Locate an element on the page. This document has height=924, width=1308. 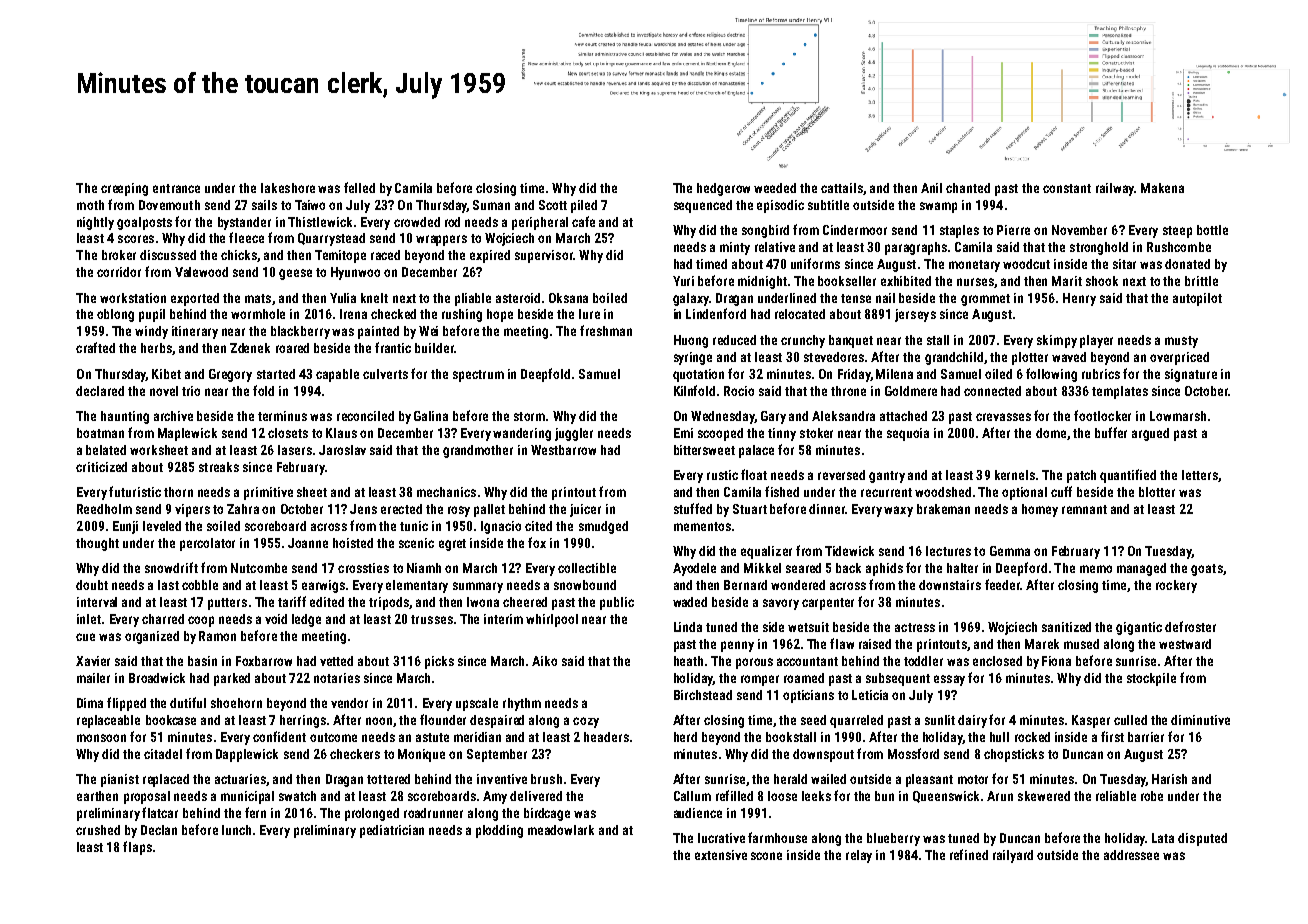
grandchild is located at coordinates (954, 358).
